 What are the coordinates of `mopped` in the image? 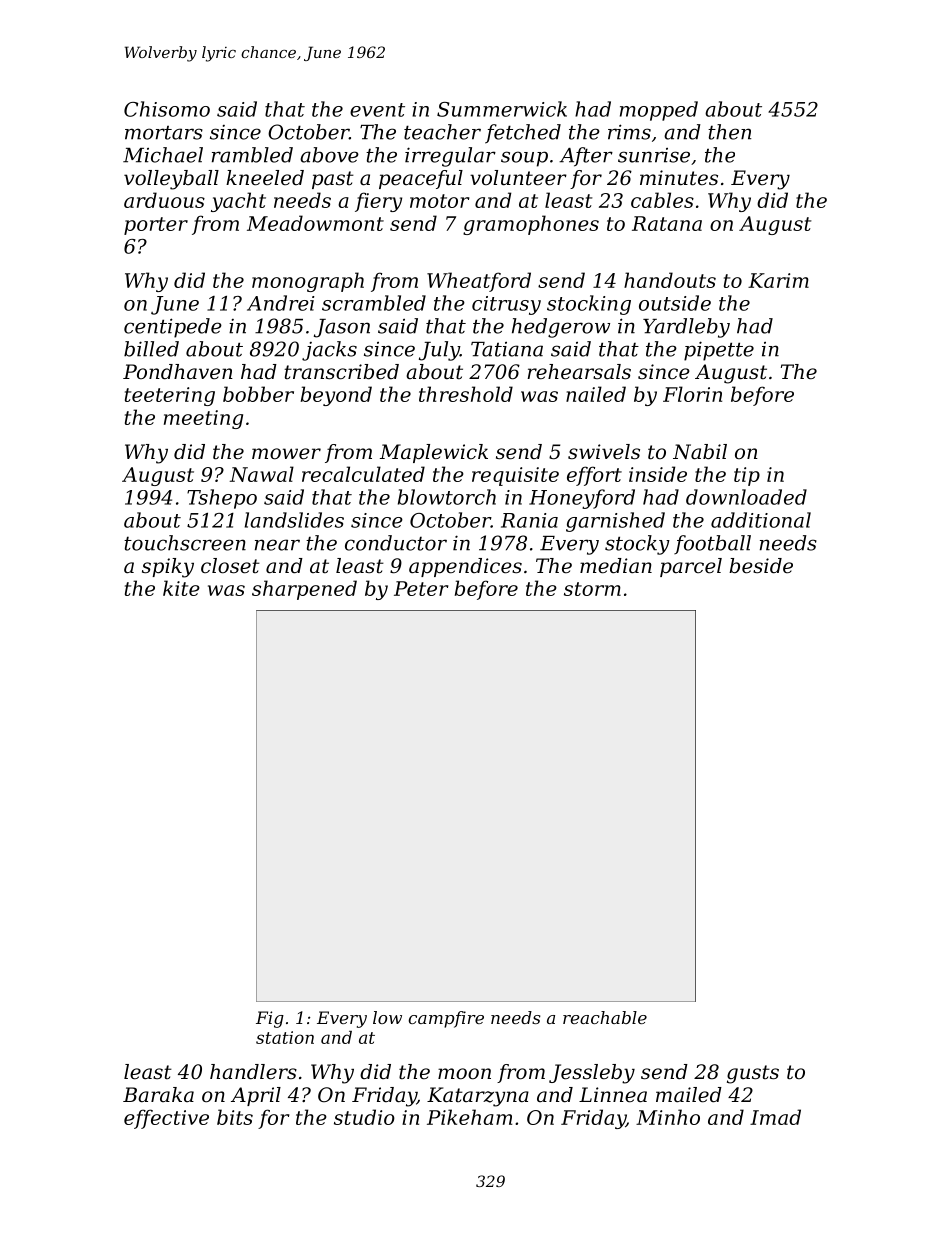 It's located at (659, 111).
